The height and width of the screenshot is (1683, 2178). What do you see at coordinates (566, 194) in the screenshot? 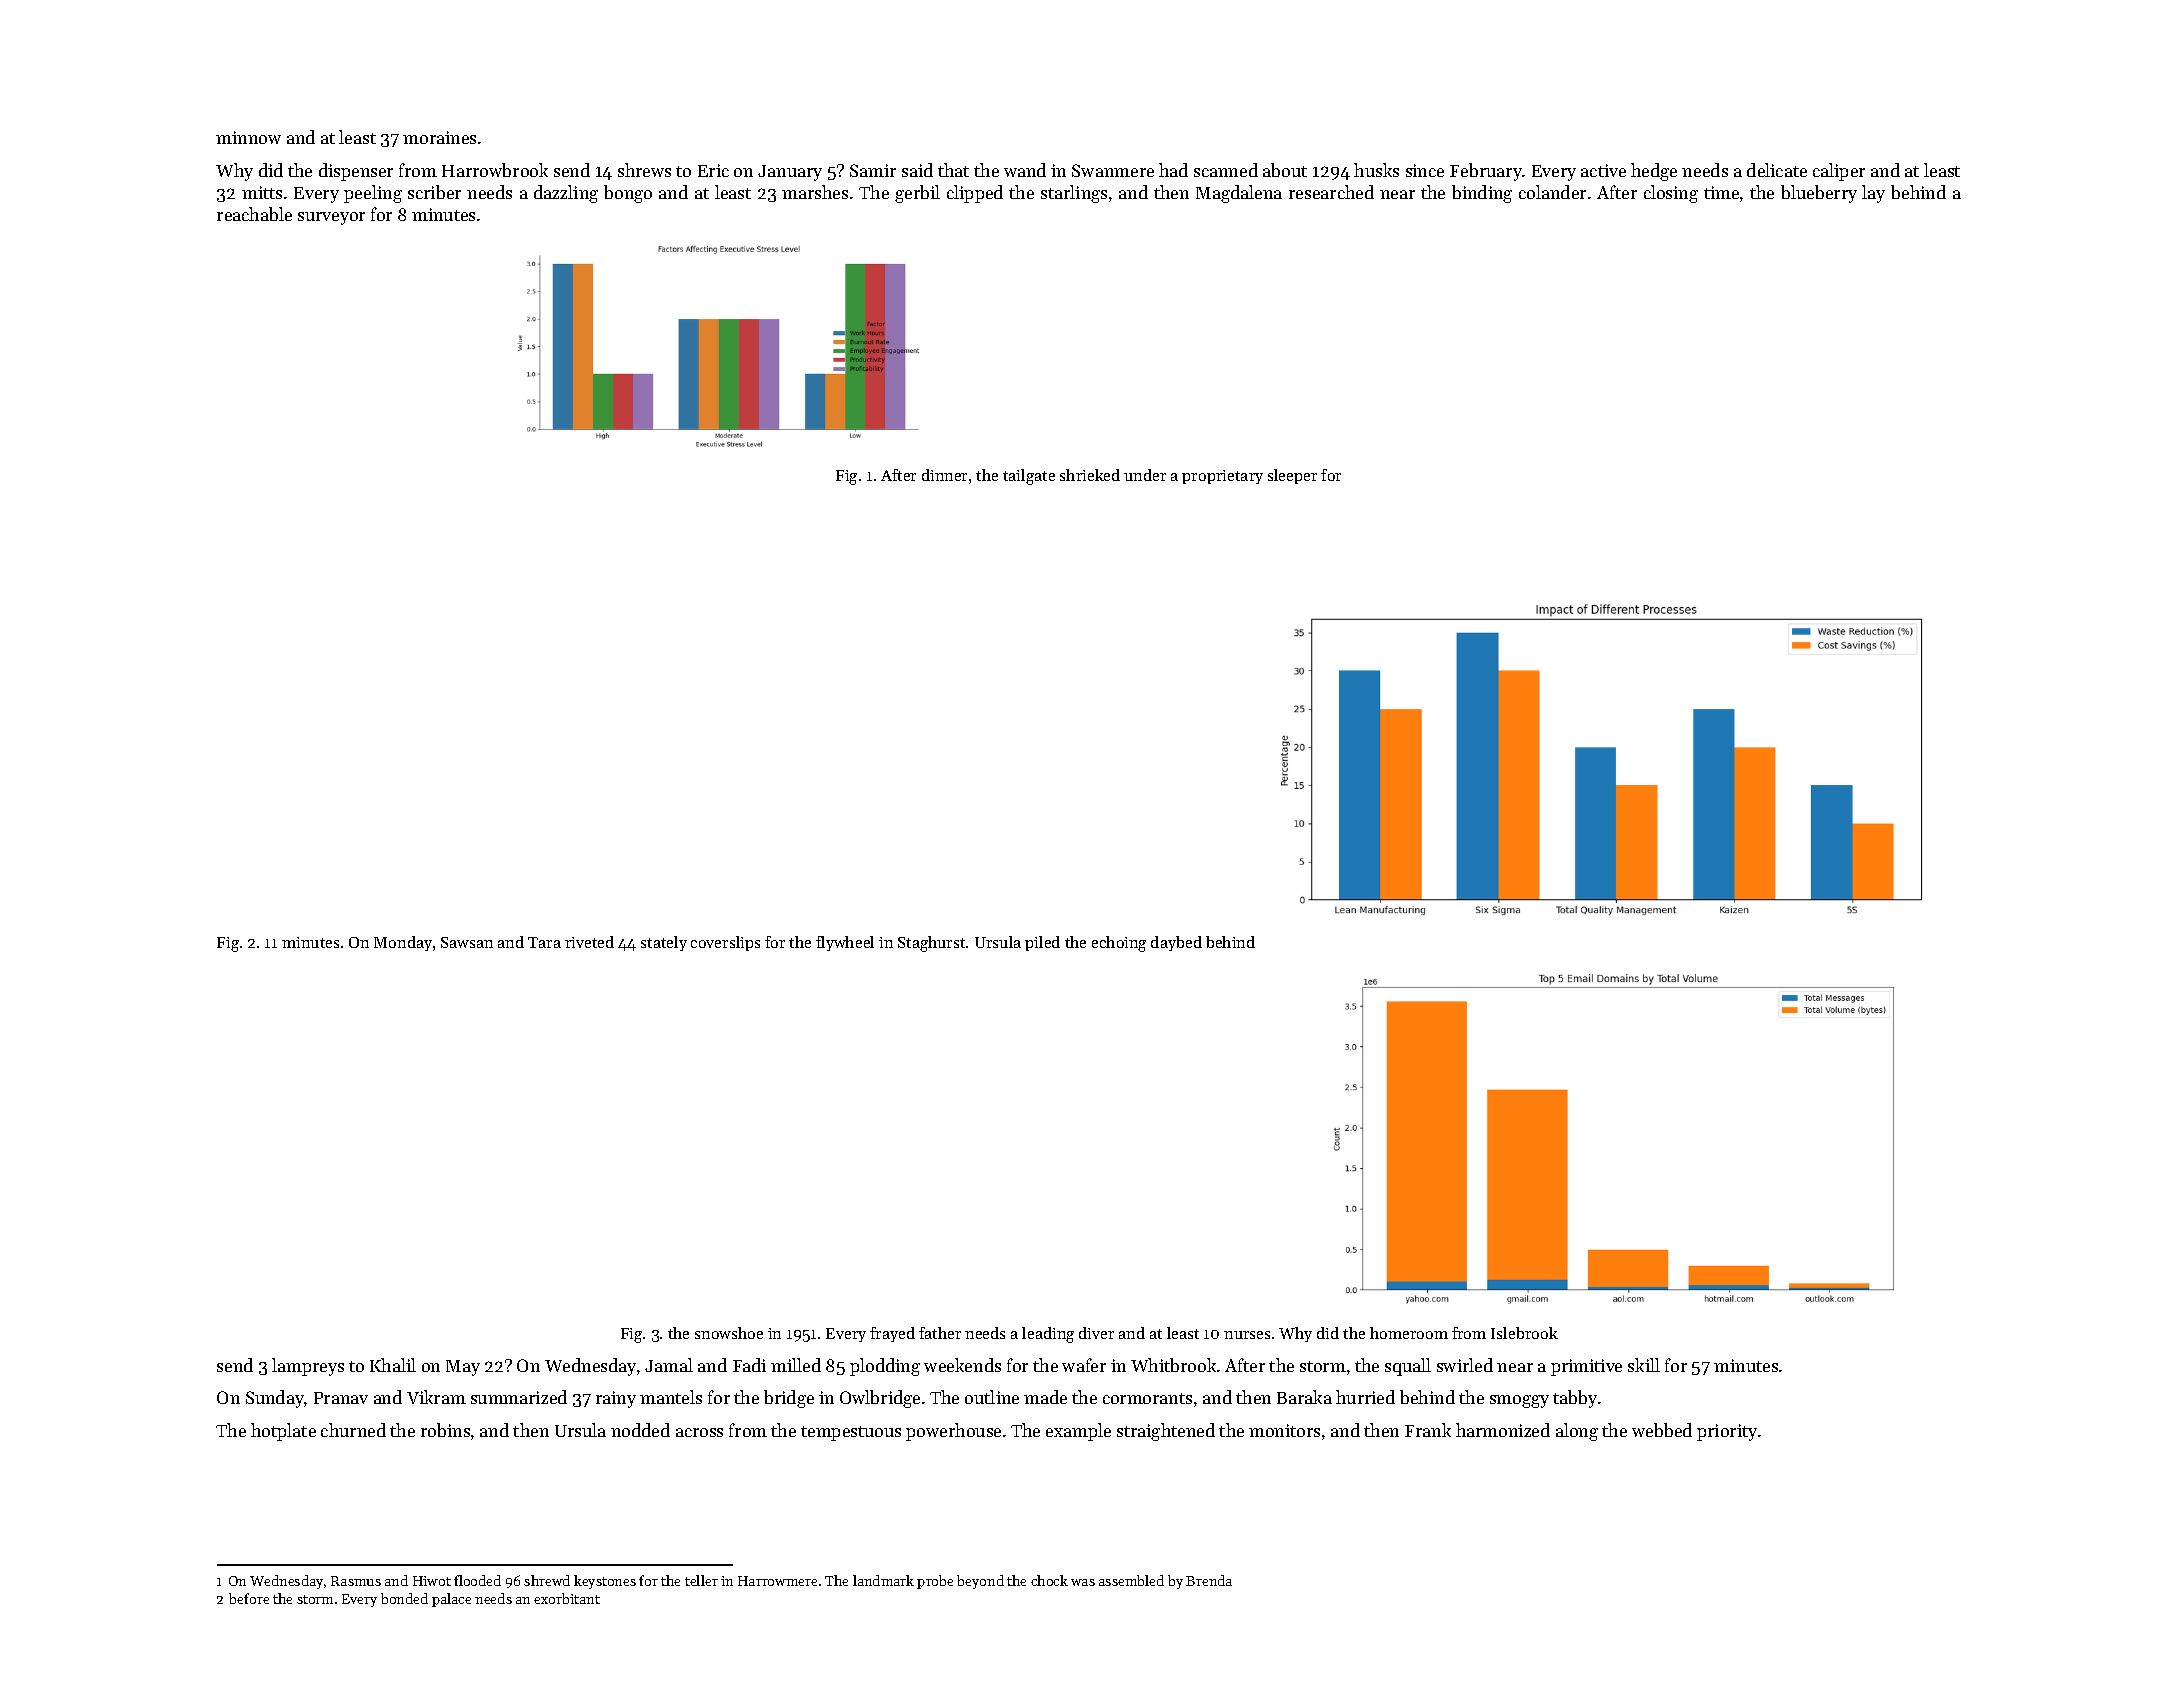
I see `dazzling` at bounding box center [566, 194].
